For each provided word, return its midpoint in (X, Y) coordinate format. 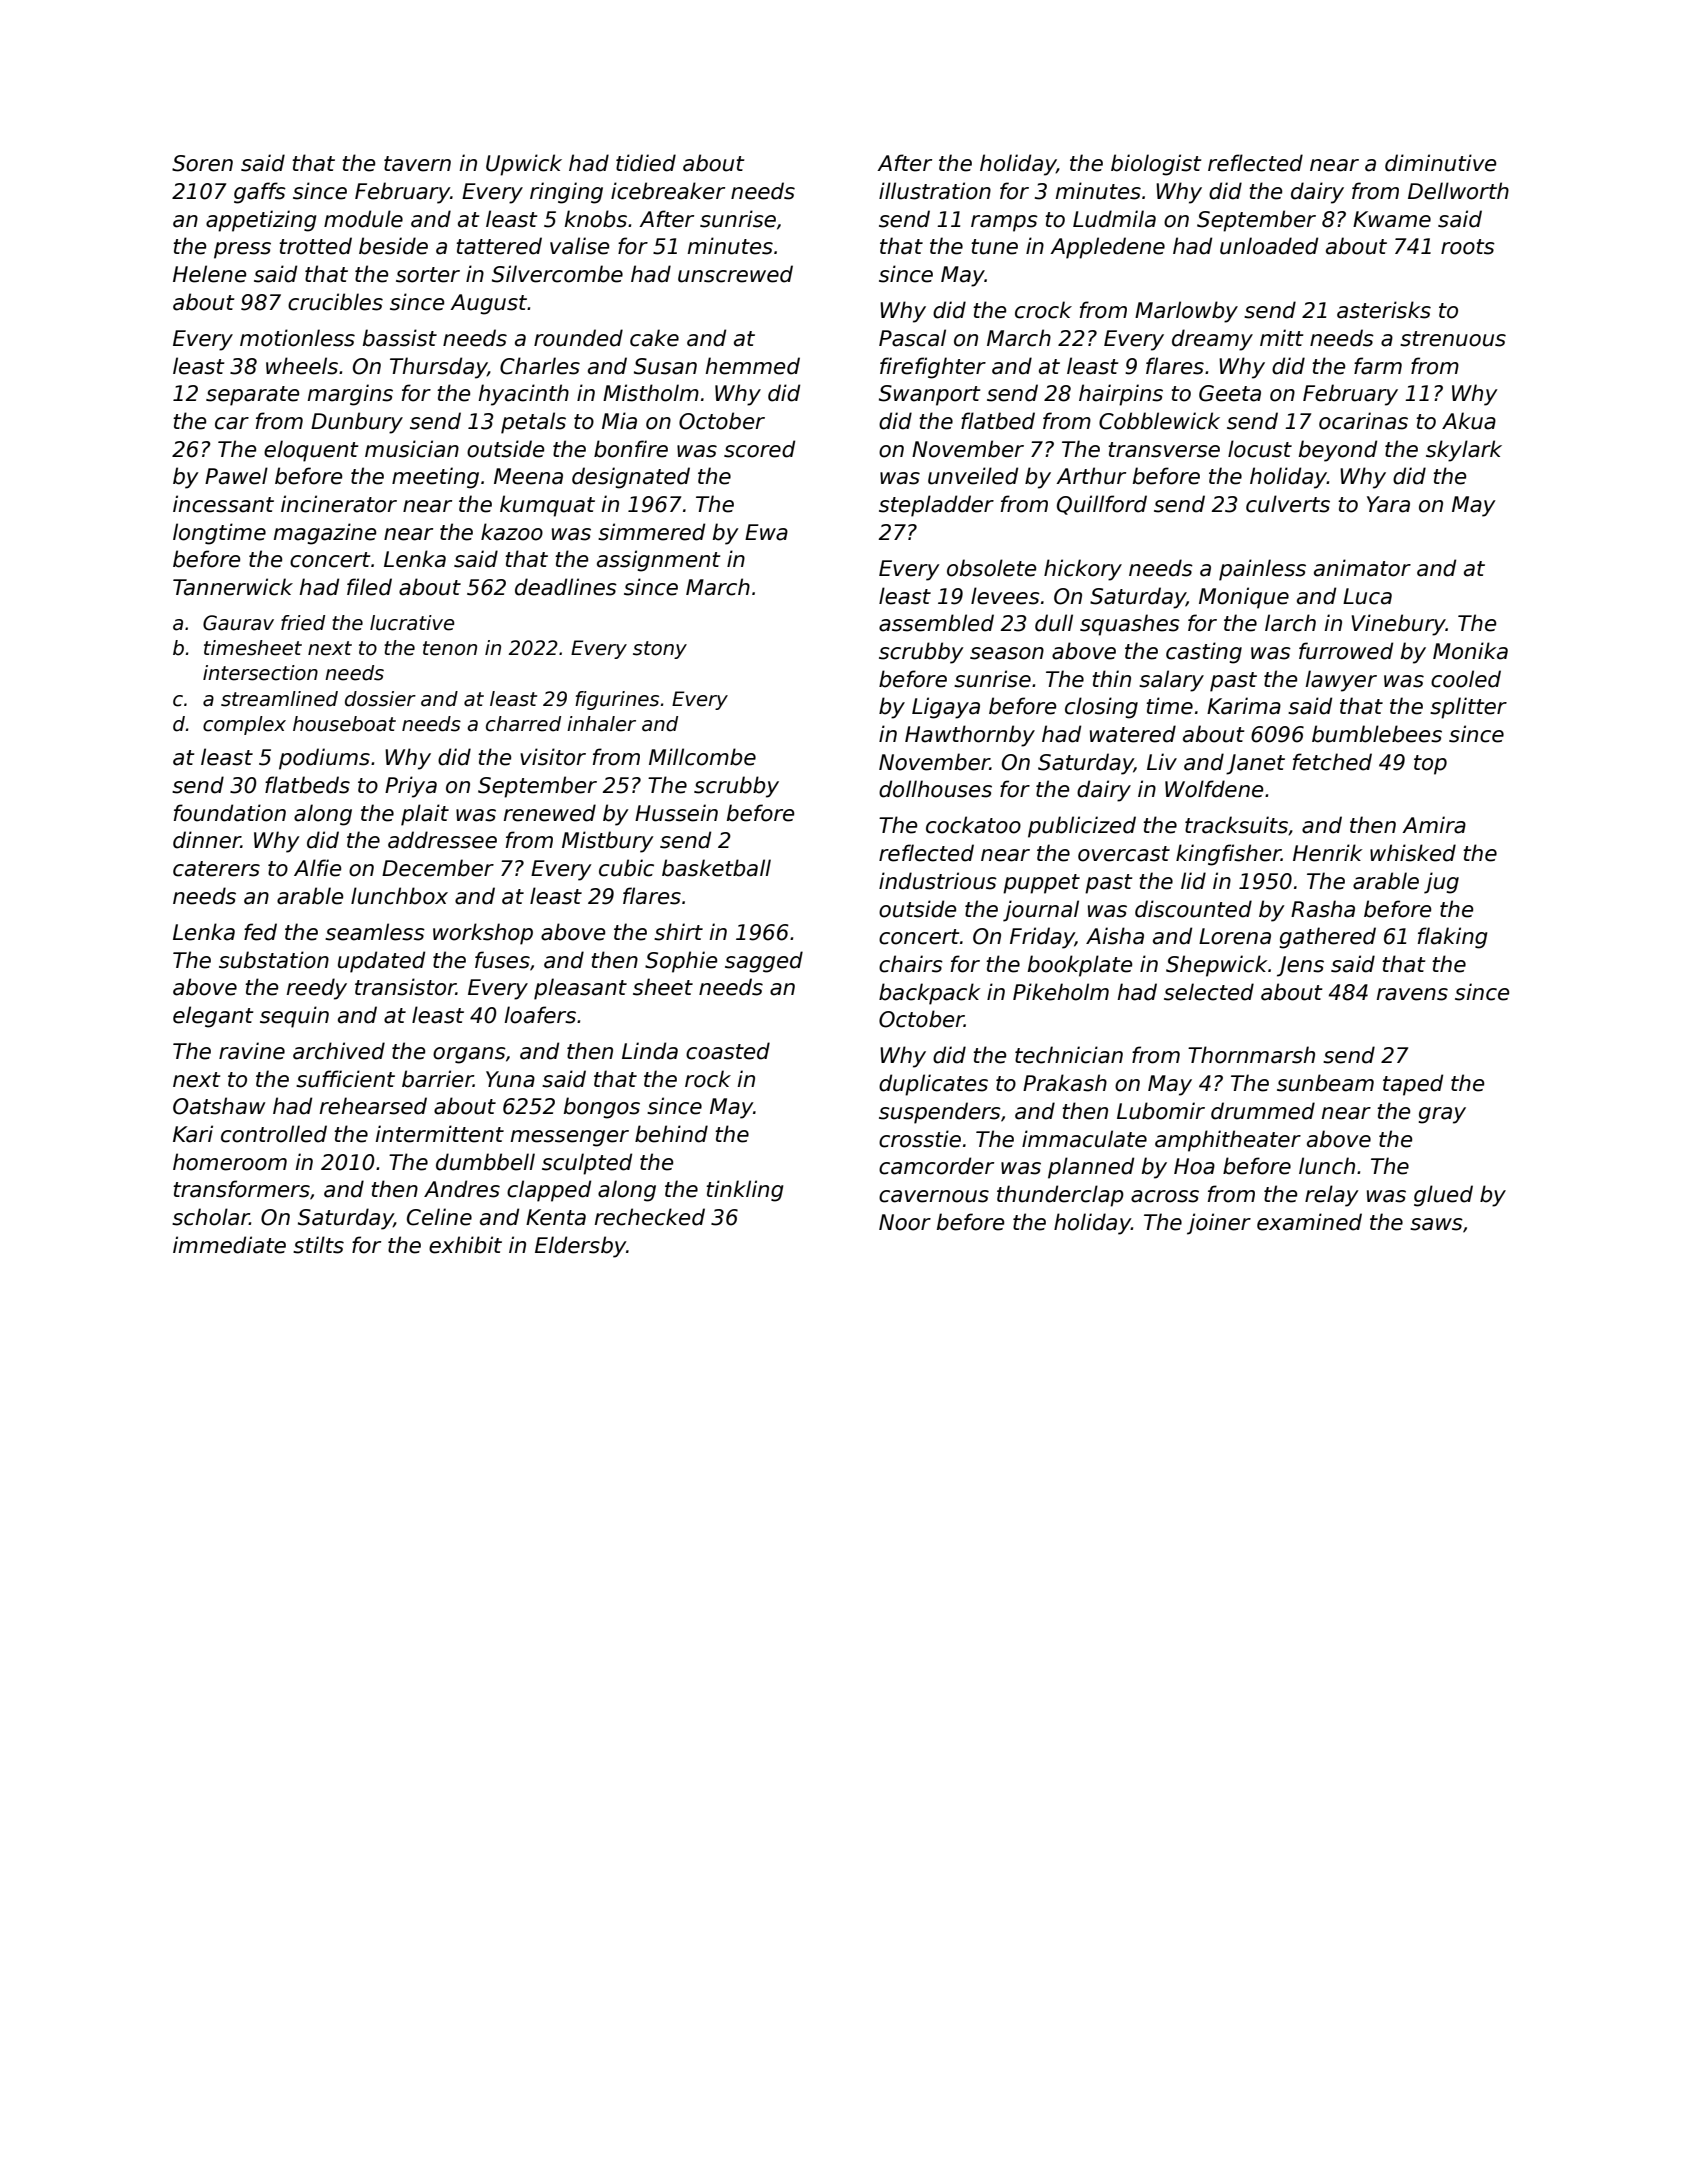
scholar (211, 1217)
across (1165, 1196)
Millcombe (702, 757)
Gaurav (238, 623)
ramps (1004, 223)
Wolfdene (1214, 789)
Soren (202, 163)
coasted (728, 1051)
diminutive (1441, 163)
